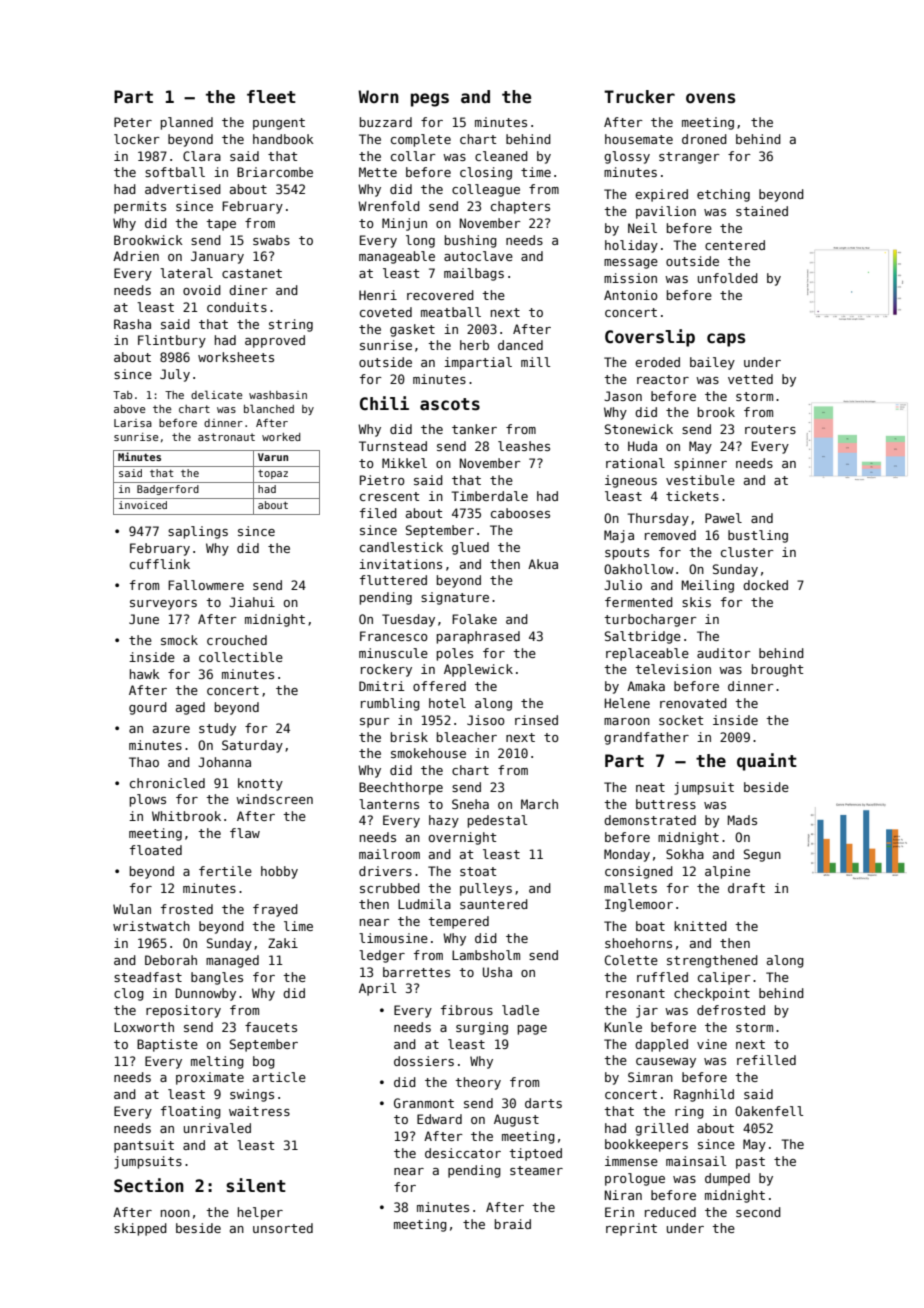 This page has width=924, height=1308. I want to click on docked, so click(765, 585).
